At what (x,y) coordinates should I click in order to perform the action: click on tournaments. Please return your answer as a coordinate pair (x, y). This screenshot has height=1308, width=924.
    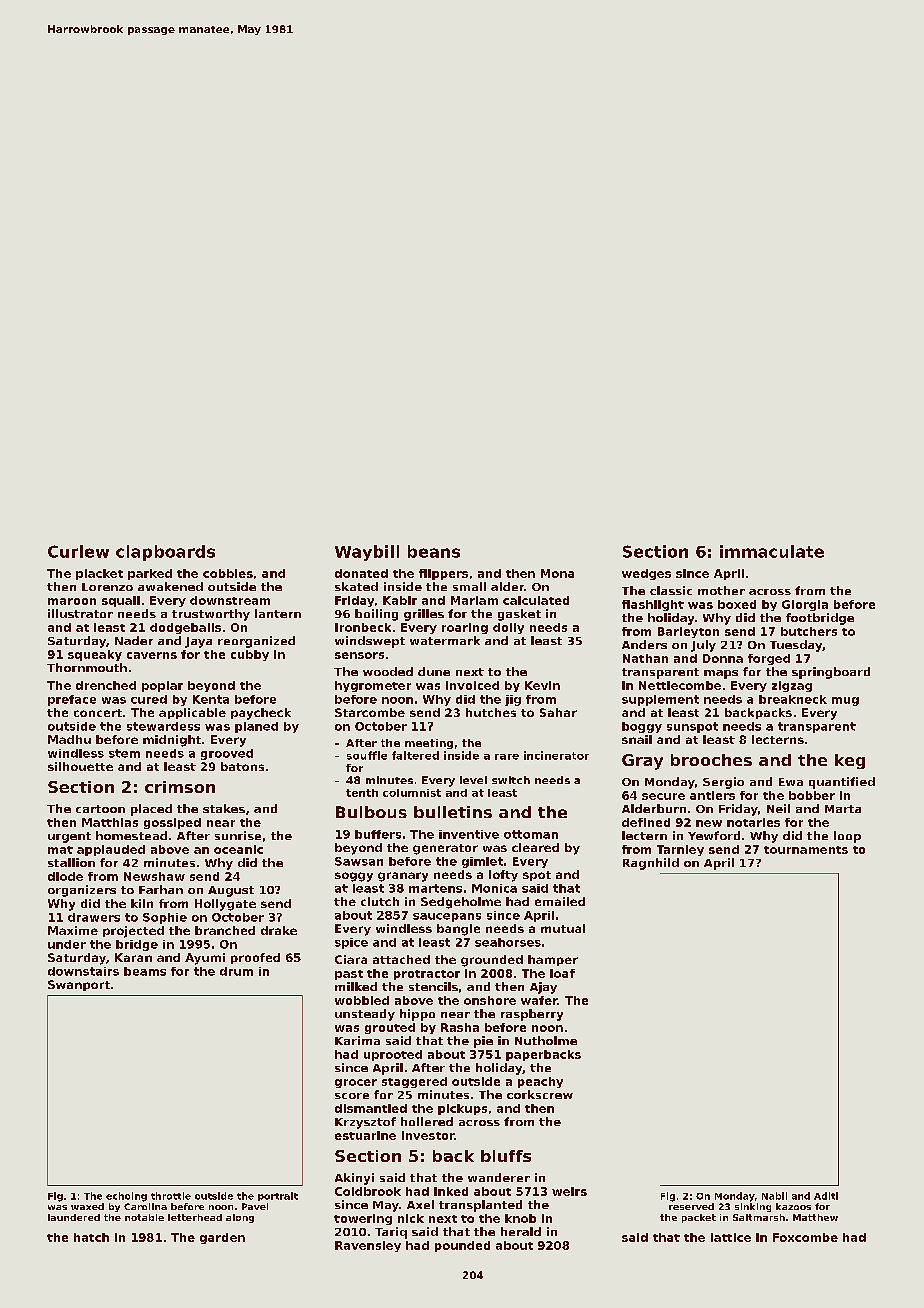
    Looking at the image, I should click on (806, 850).
